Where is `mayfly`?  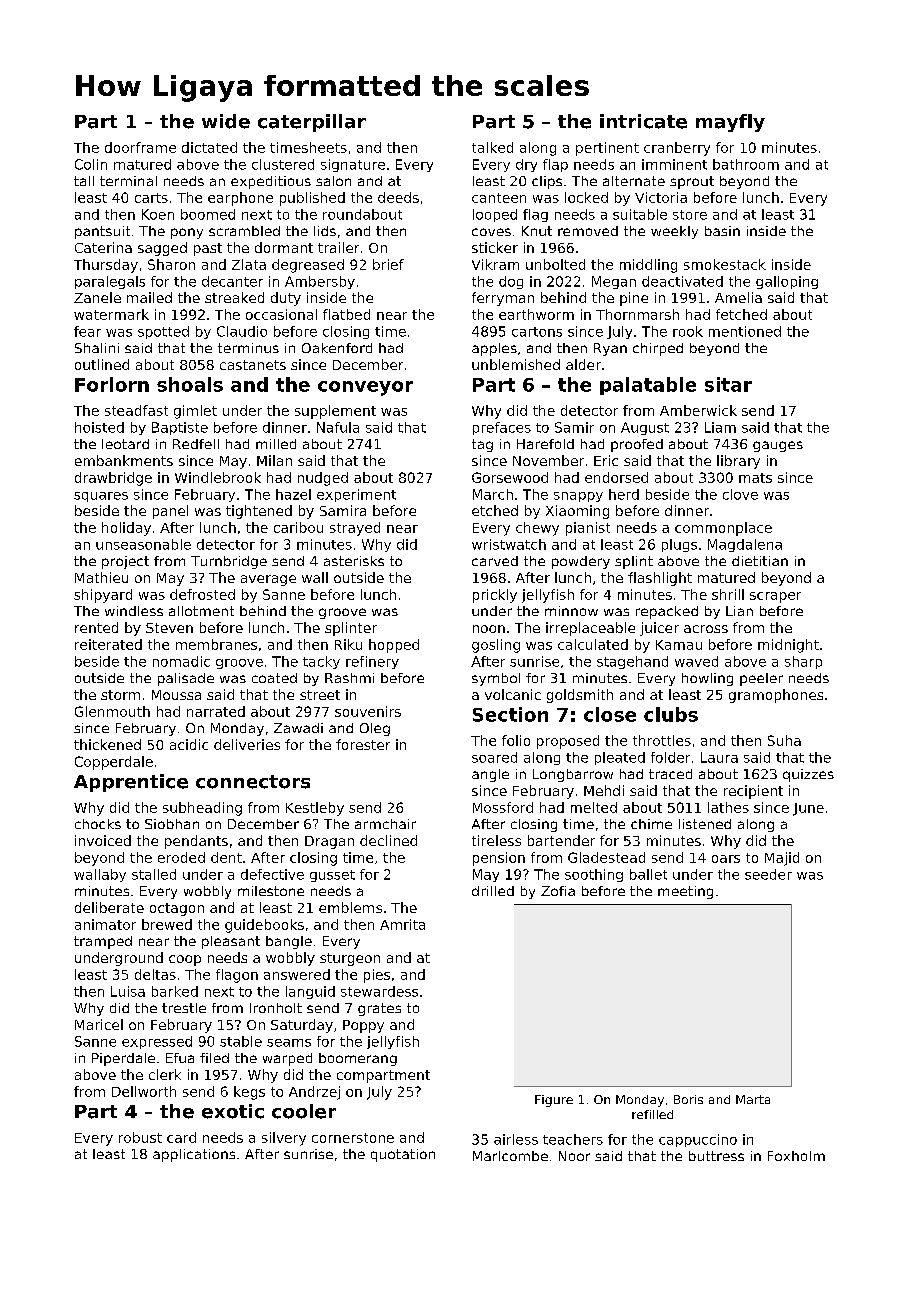
mayfly is located at coordinates (730, 123).
